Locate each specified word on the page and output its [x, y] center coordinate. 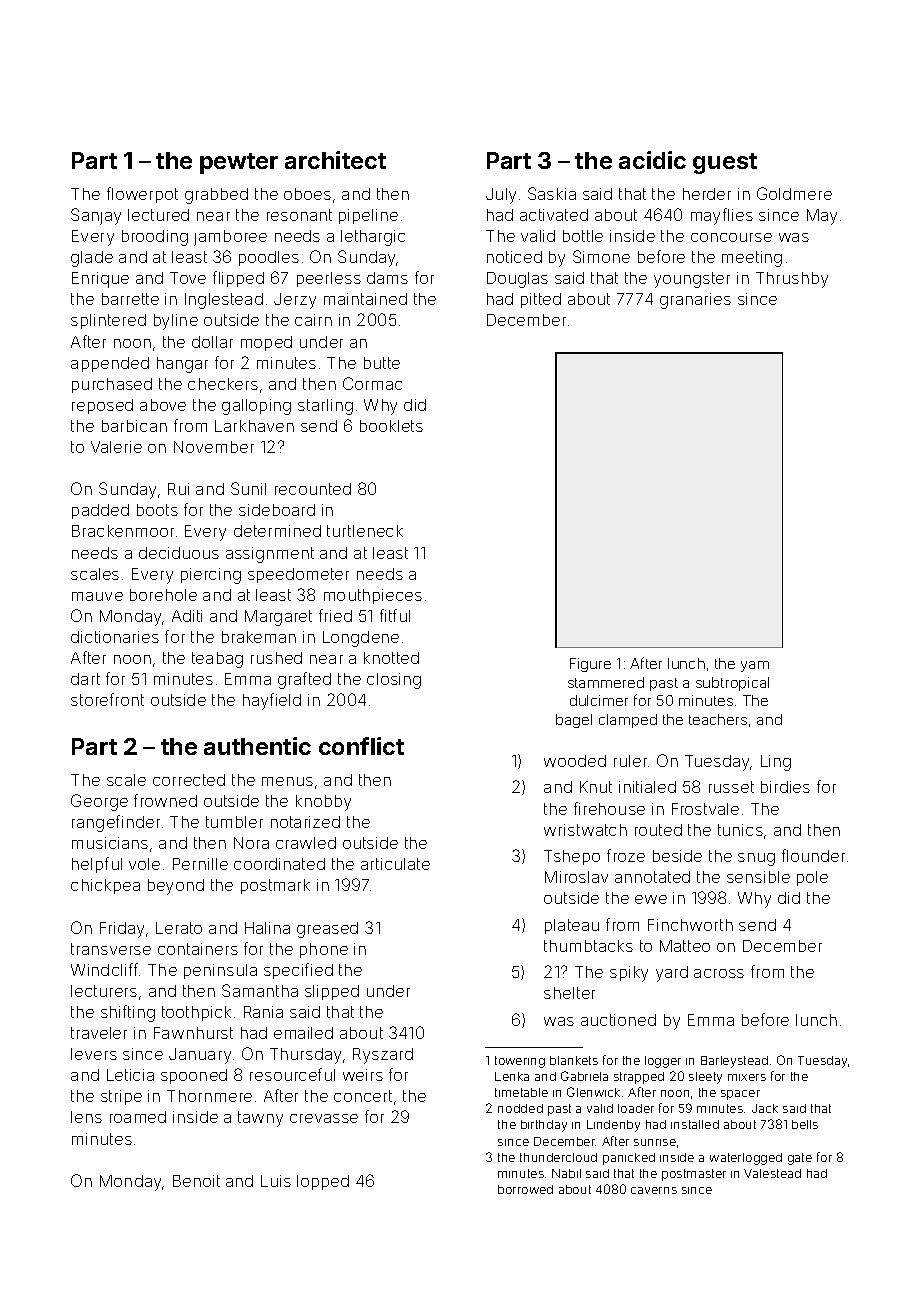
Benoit [196, 1181]
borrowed [525, 1189]
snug [756, 859]
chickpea [105, 886]
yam [755, 666]
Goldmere [794, 193]
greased [327, 930]
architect [335, 160]
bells [805, 1124]
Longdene [361, 639]
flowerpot [142, 195]
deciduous [179, 553]
